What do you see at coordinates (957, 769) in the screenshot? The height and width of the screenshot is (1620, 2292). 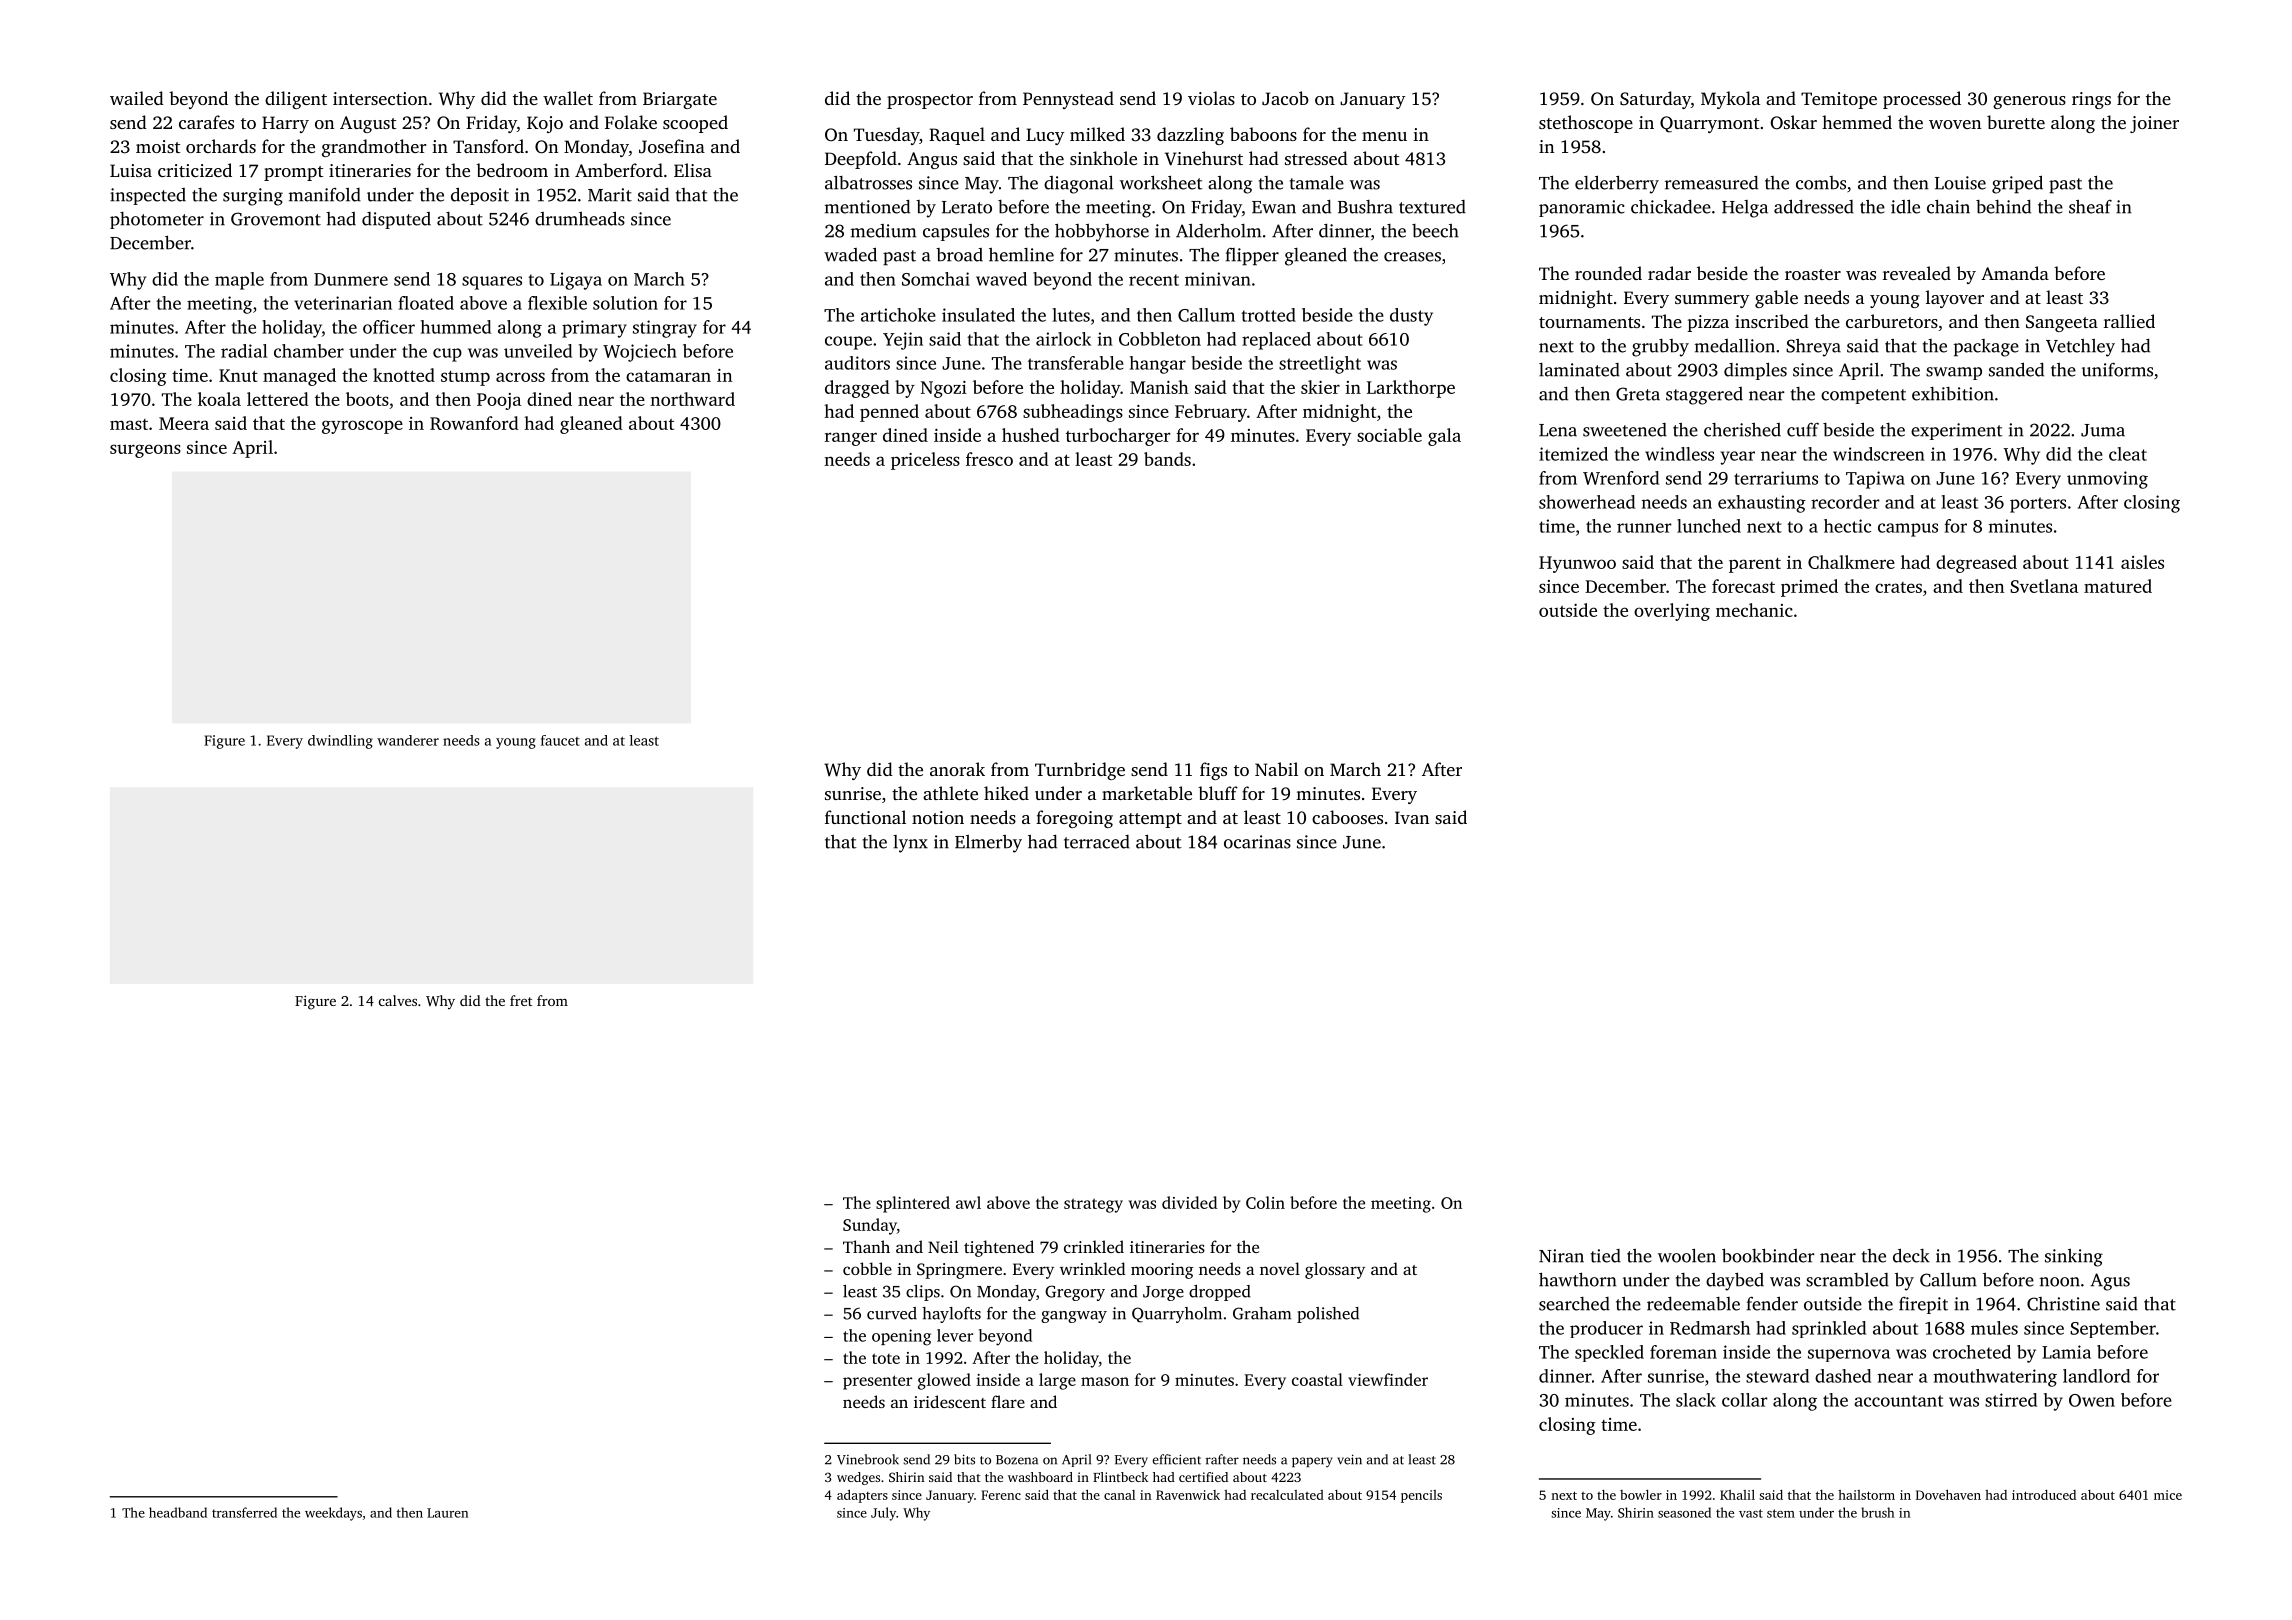 I see `anorak` at bounding box center [957, 769].
